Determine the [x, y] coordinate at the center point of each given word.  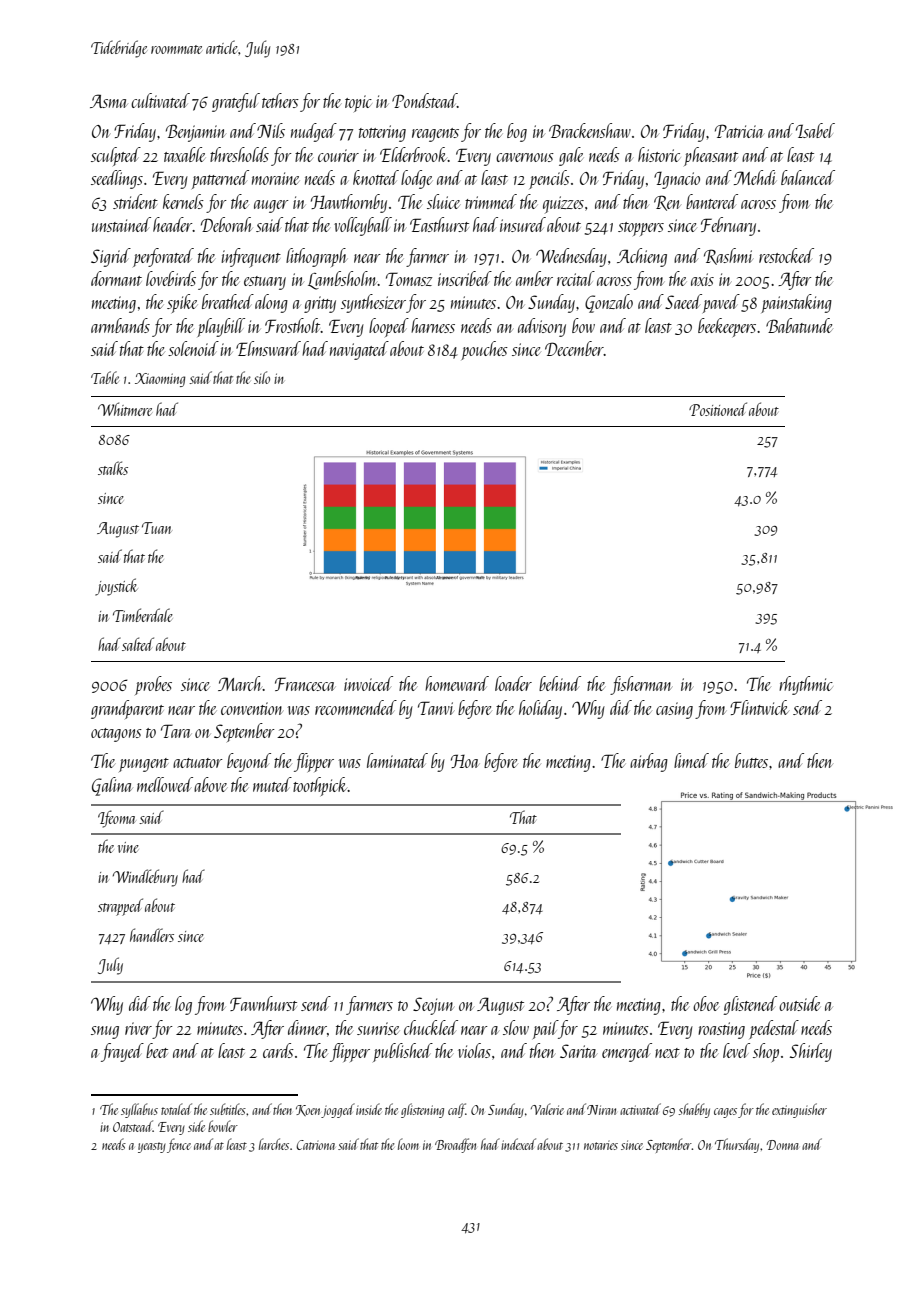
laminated [397, 760]
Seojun [433, 1006]
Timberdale [143, 615]
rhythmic [806, 685]
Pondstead [424, 100]
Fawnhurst [263, 1003]
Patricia [739, 131]
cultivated [160, 100]
